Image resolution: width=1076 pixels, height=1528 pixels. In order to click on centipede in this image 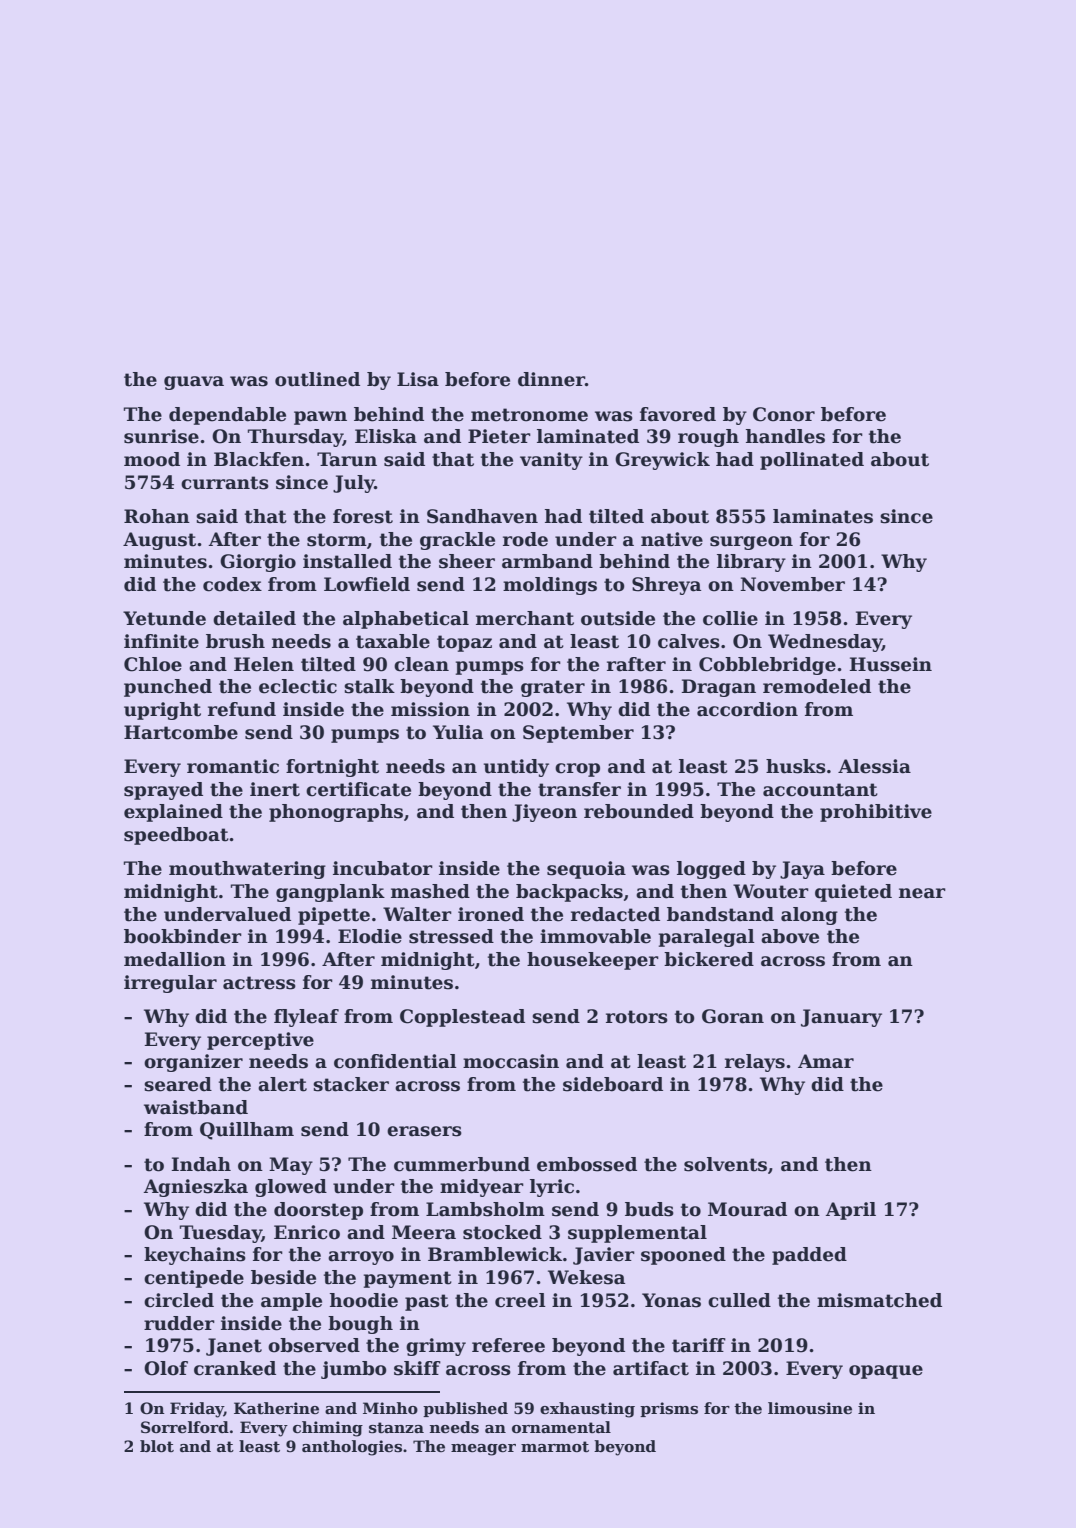, I will do `click(194, 1279)`.
